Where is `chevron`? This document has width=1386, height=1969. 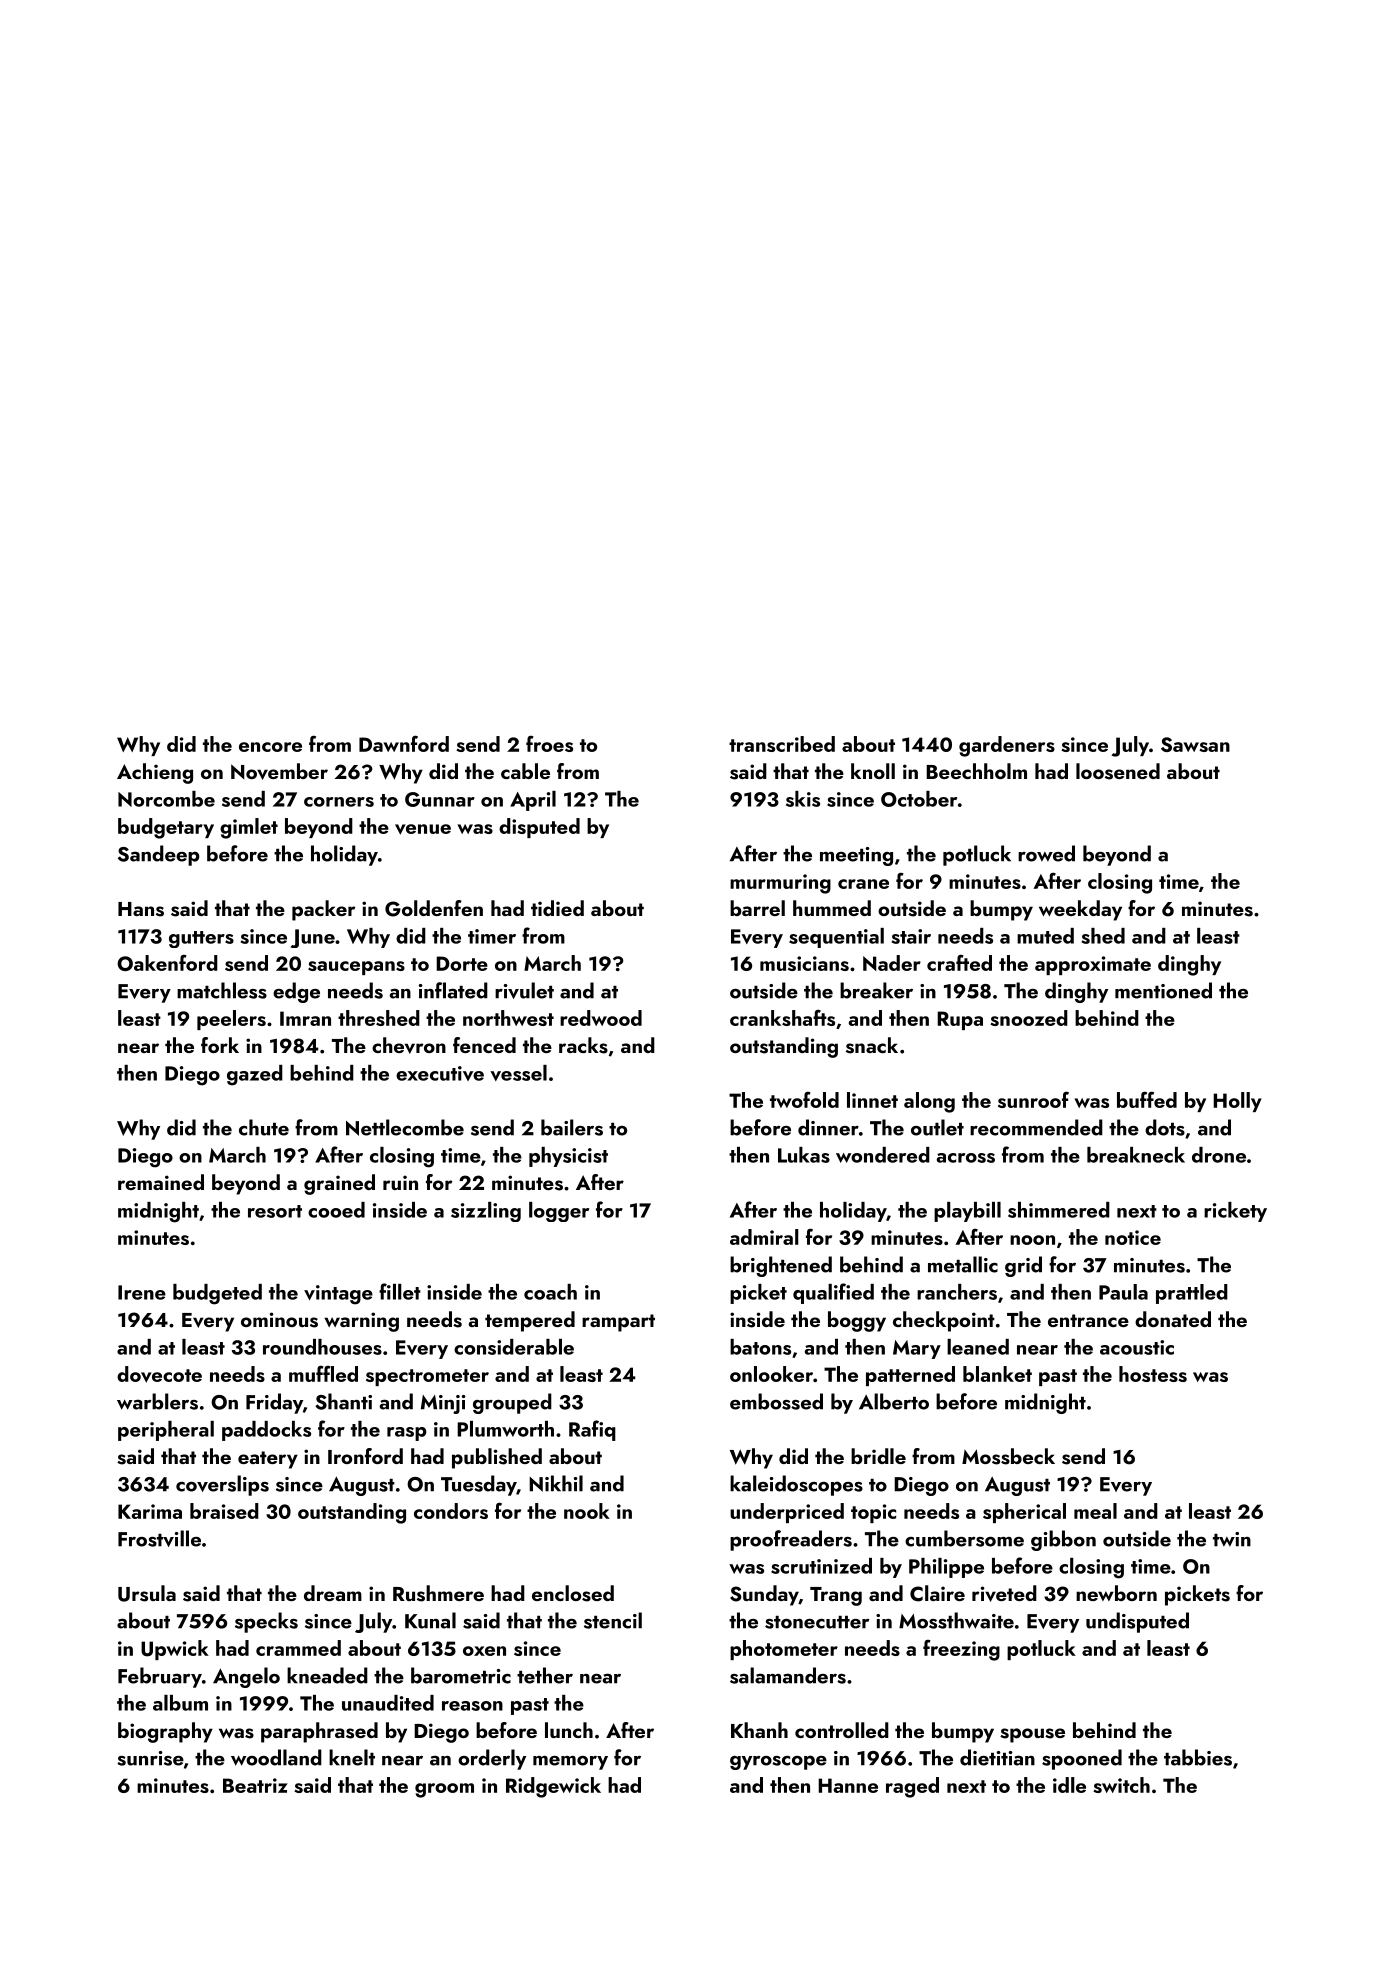 chevron is located at coordinates (409, 1045).
